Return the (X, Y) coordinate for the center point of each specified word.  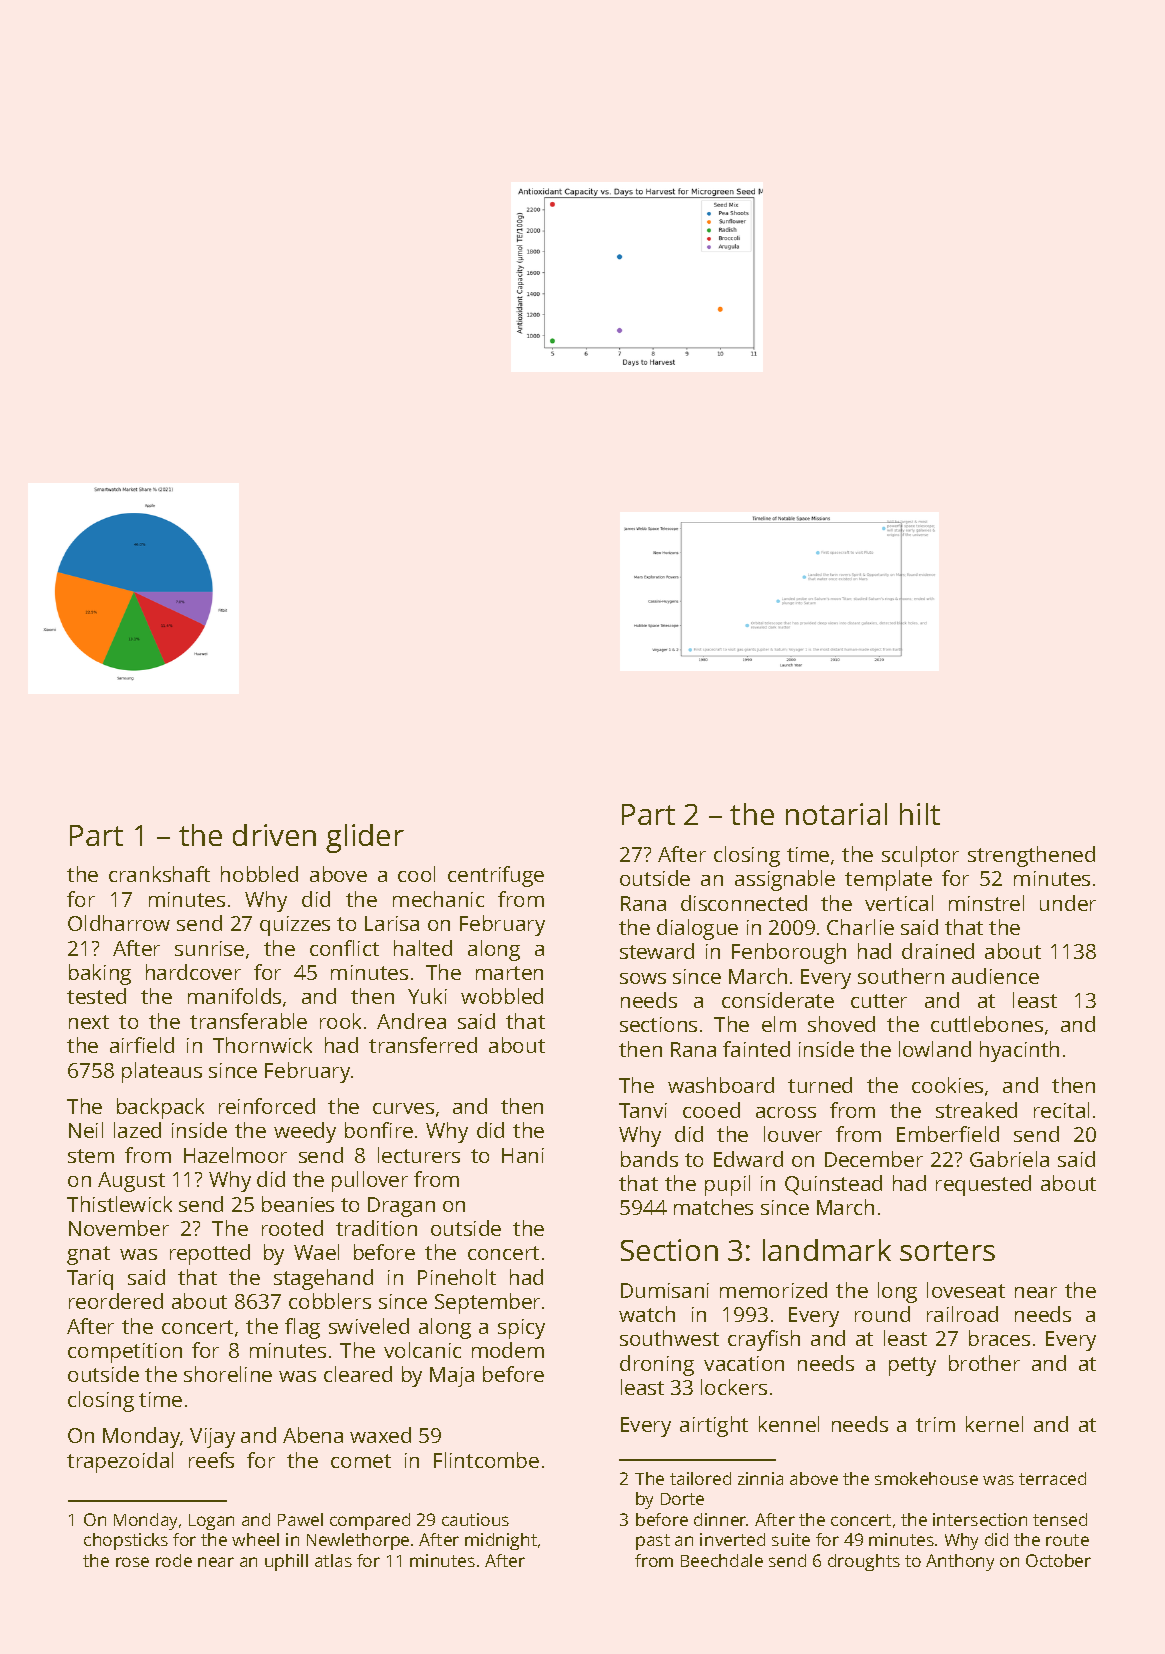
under (1068, 903)
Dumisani (665, 1290)
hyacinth (1019, 1051)
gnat (88, 1255)
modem (508, 1350)
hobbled (259, 874)
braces (999, 1338)
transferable (248, 1021)
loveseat (966, 1290)
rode (174, 1560)
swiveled (369, 1326)
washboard (721, 1085)
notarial (836, 814)
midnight (501, 1541)
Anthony (960, 1562)
